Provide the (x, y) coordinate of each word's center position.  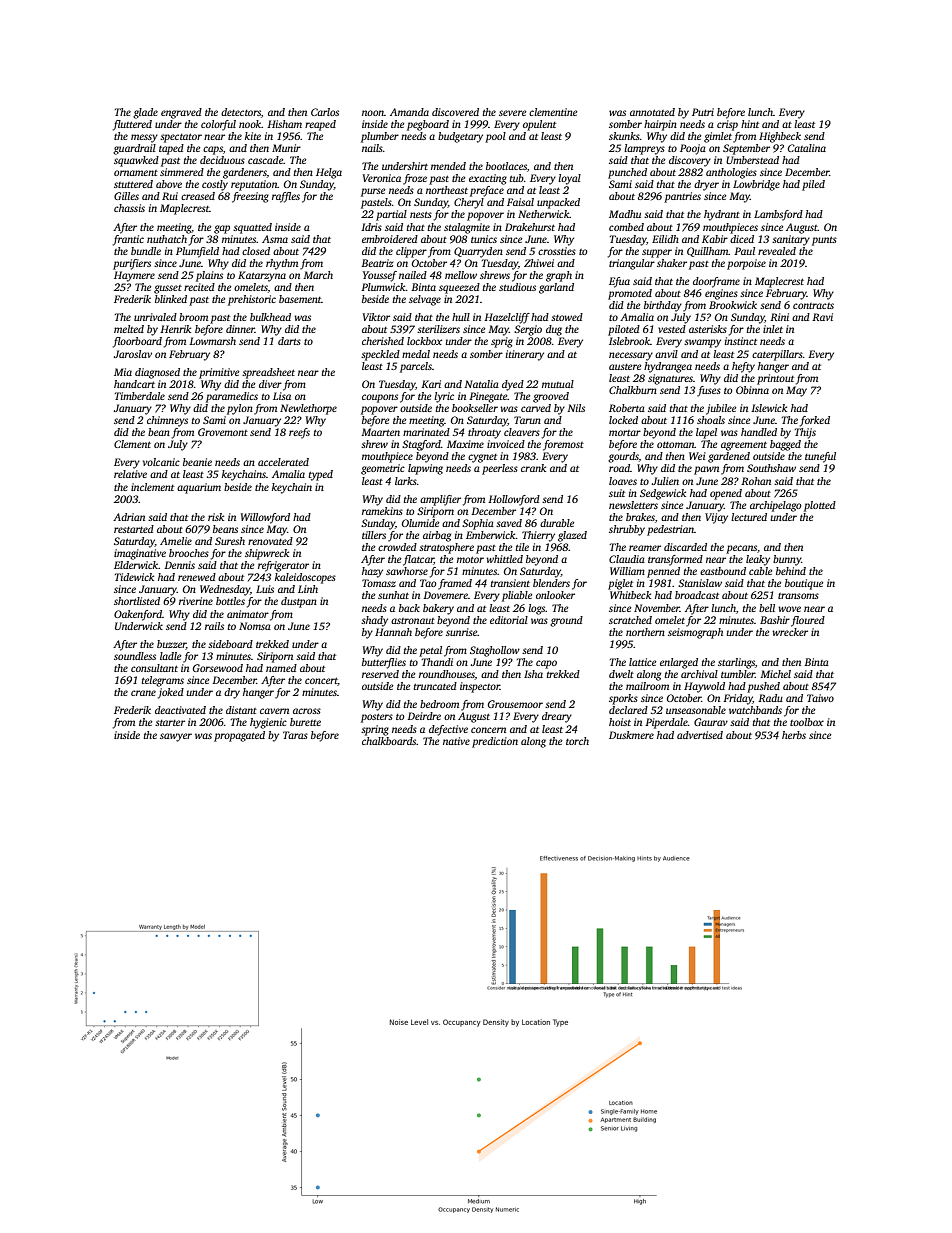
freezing (250, 197)
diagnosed (157, 373)
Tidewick (134, 577)
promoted (630, 294)
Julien (665, 481)
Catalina (807, 148)
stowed (567, 317)
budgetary (460, 137)
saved (509, 523)
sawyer (176, 737)
